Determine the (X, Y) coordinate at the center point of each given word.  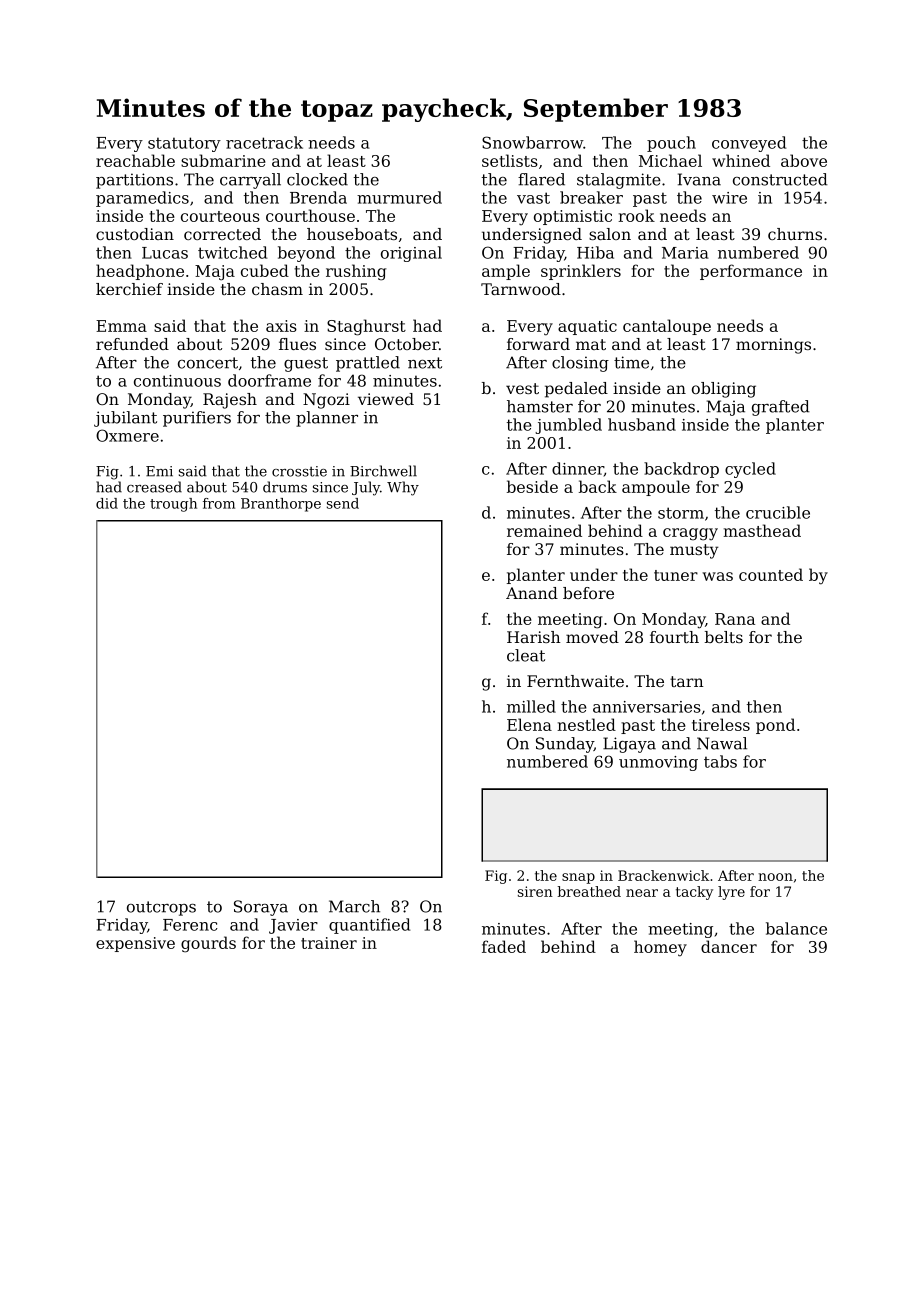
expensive (135, 944)
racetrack (264, 142)
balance (796, 928)
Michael (670, 160)
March (354, 906)
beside (532, 486)
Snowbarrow (533, 142)
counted (771, 574)
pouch (671, 144)
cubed (265, 270)
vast (533, 198)
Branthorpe (281, 505)
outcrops (161, 908)
